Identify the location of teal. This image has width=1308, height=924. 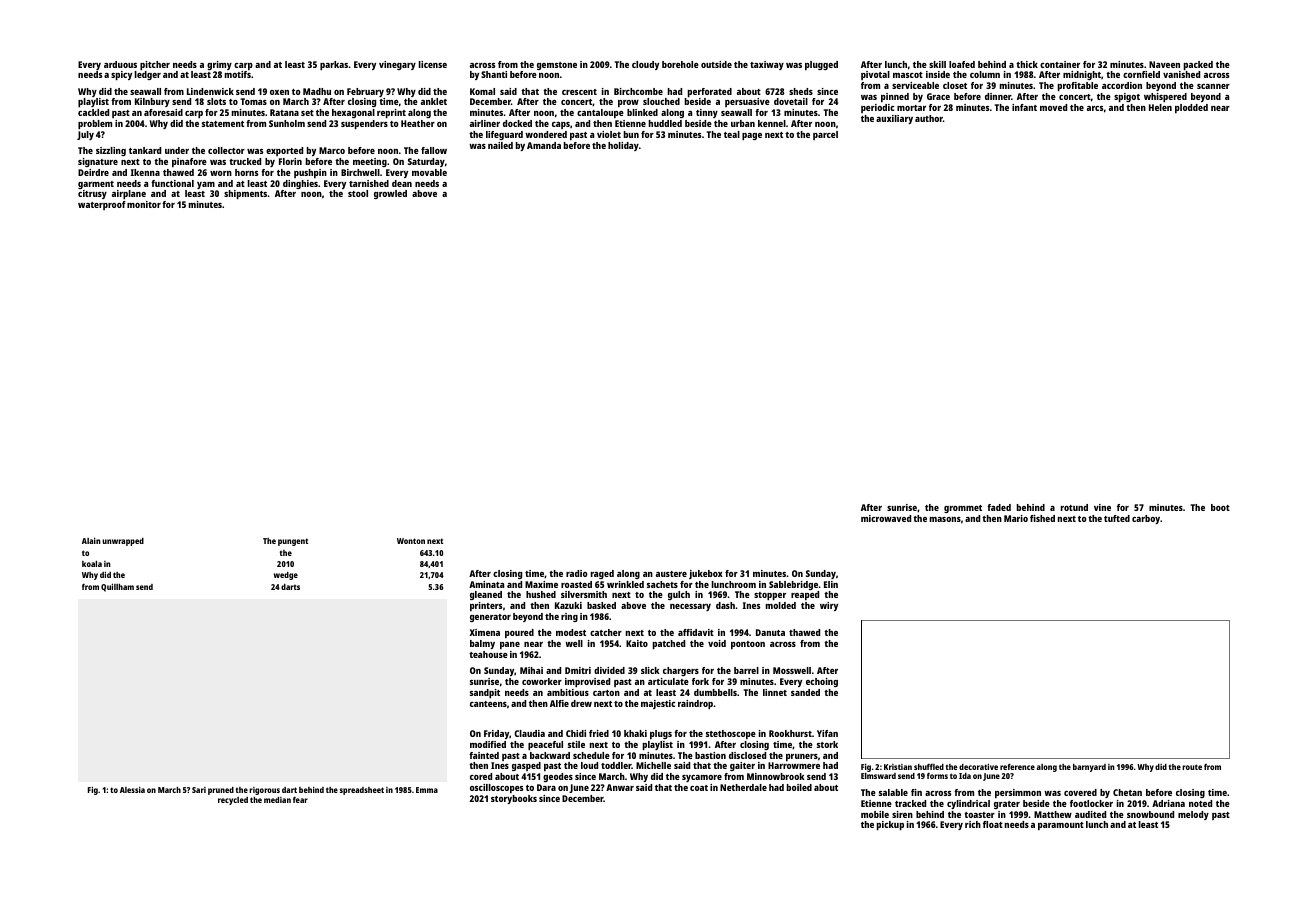
(732, 134).
